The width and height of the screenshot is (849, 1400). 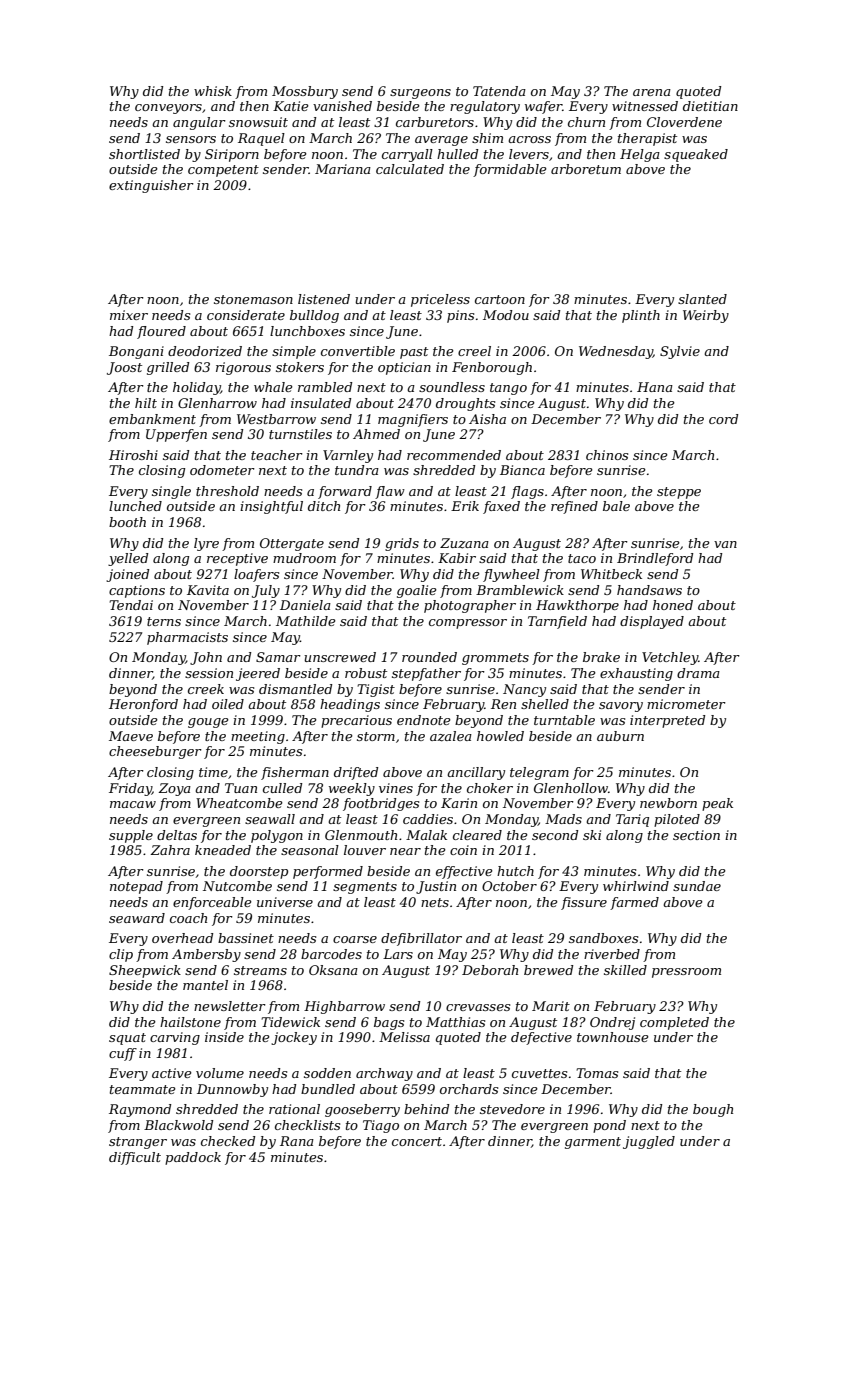 I want to click on concert, so click(x=417, y=1141).
